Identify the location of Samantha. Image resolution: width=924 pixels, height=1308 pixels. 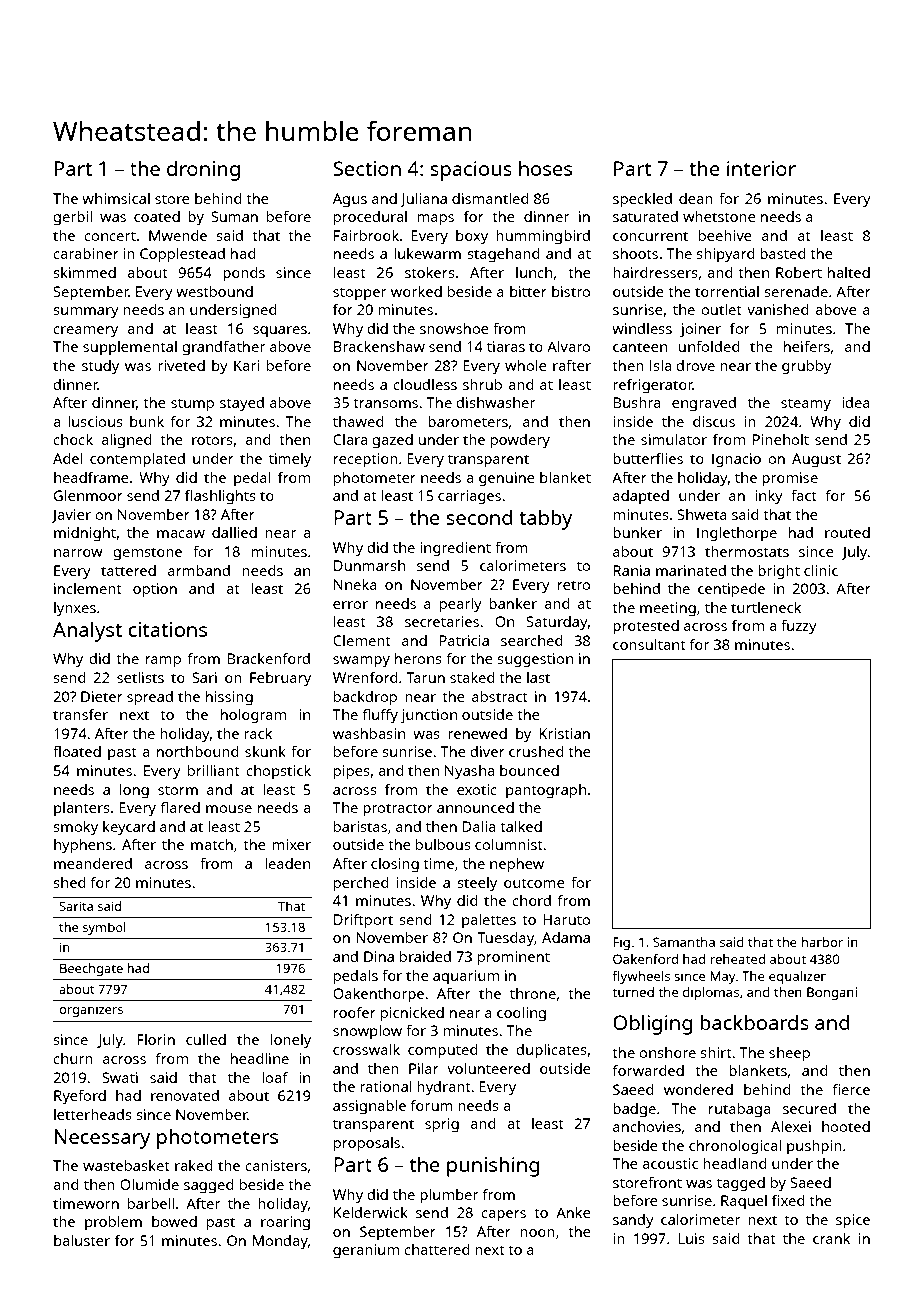
(684, 942).
